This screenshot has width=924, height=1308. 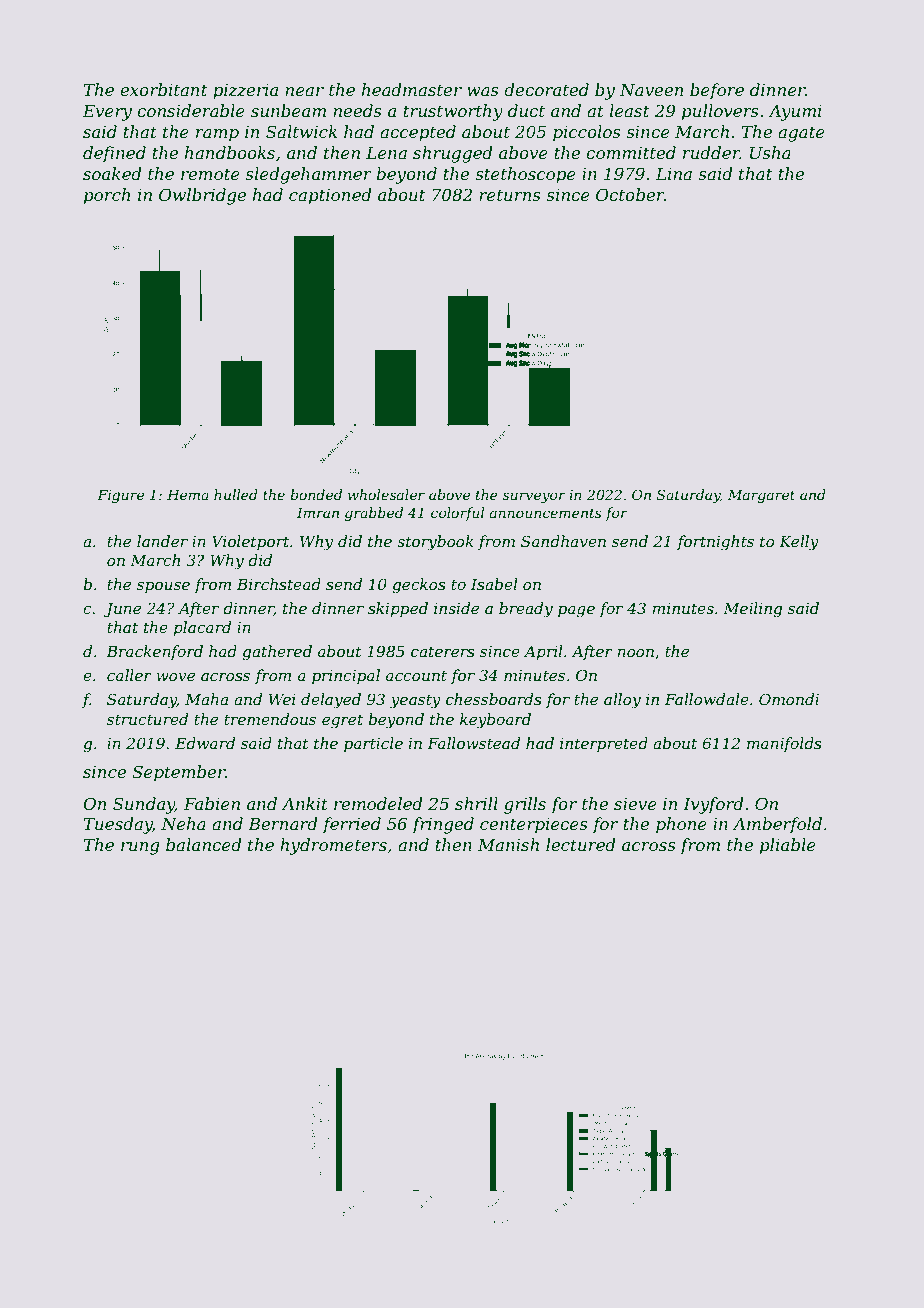 What do you see at coordinates (140, 848) in the screenshot?
I see `rung` at bounding box center [140, 848].
